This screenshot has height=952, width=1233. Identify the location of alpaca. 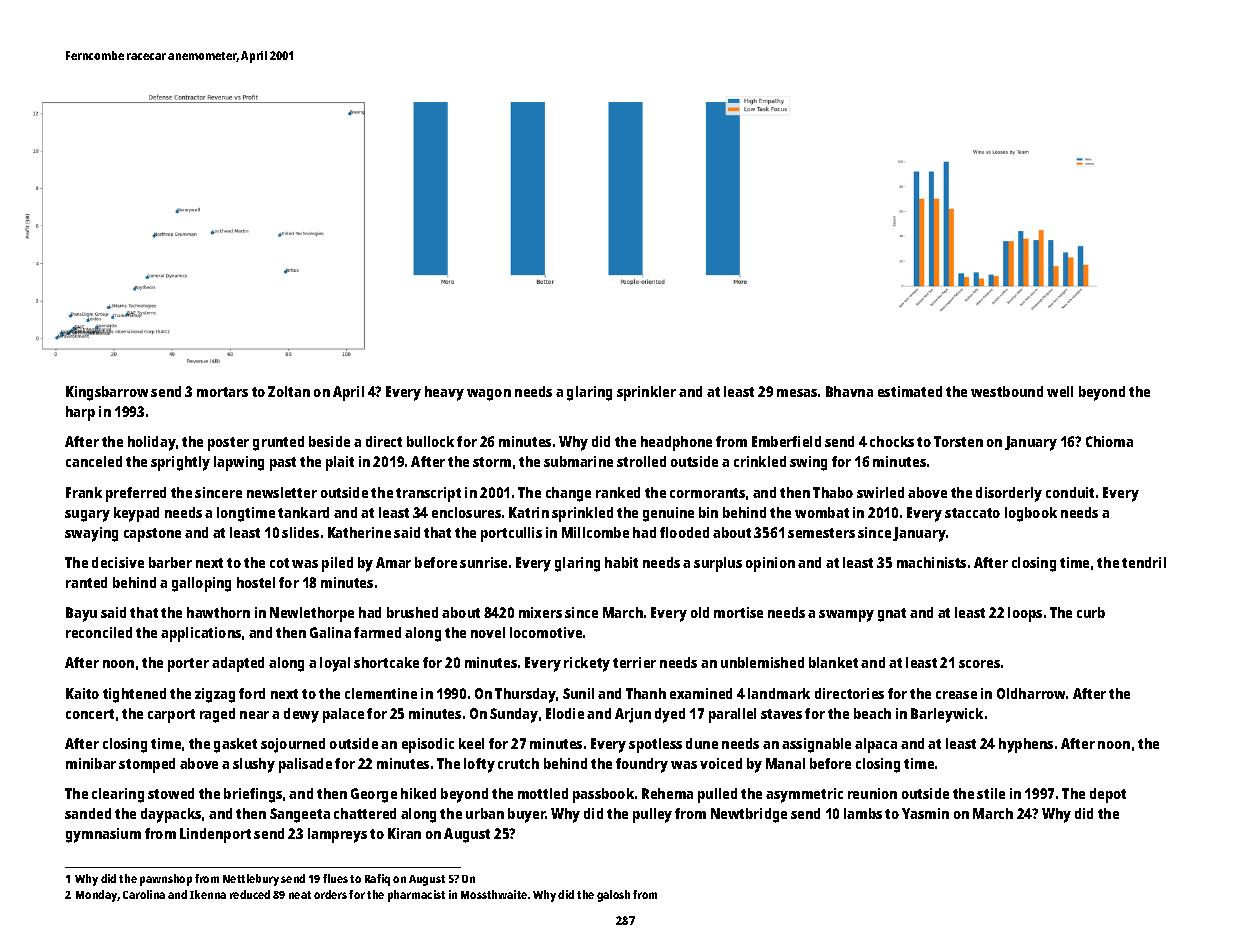
(876, 745).
